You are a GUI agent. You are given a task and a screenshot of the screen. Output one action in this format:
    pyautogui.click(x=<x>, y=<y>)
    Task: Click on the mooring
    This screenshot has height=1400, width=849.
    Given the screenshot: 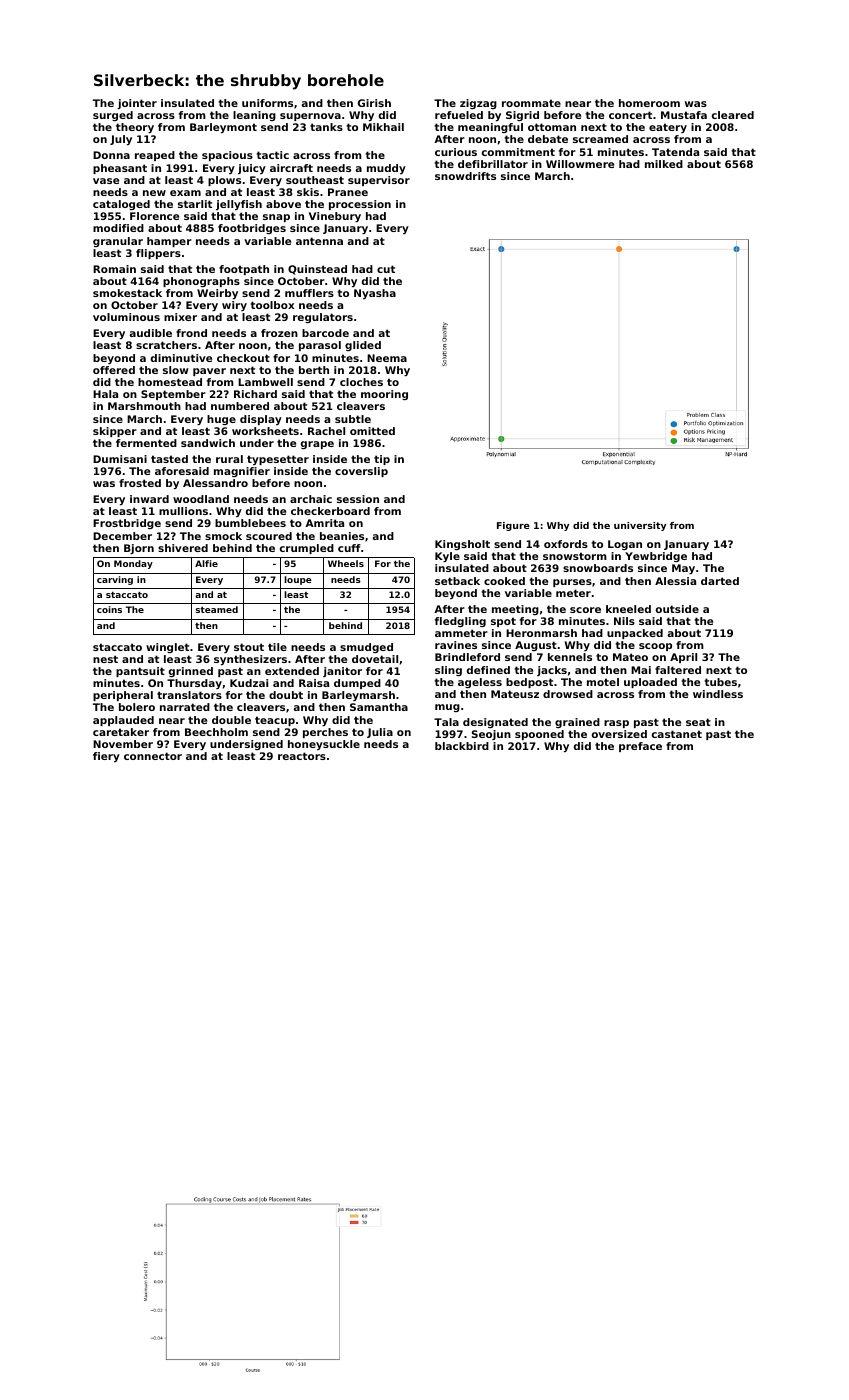 What is the action you would take?
    pyautogui.click(x=384, y=395)
